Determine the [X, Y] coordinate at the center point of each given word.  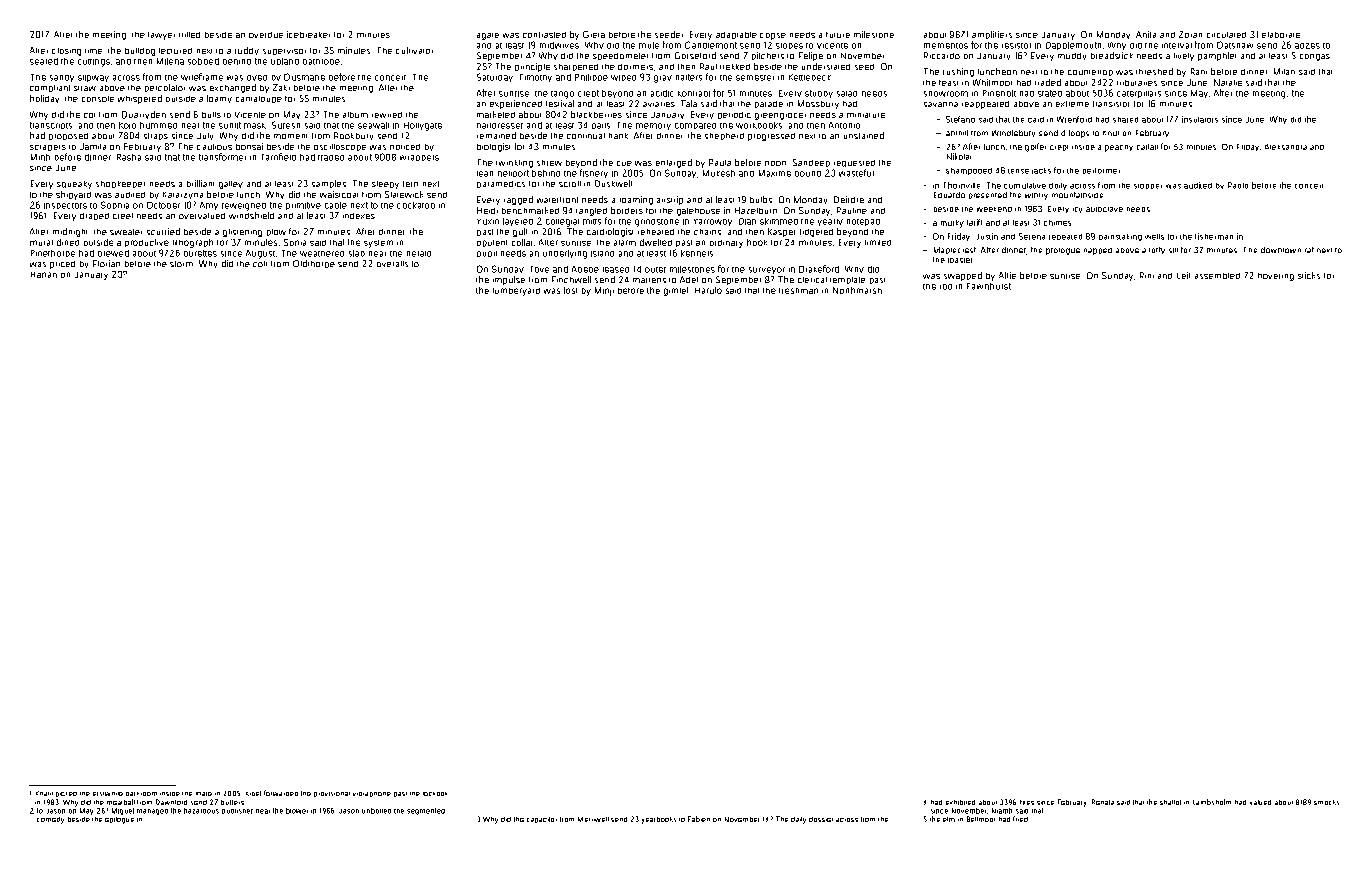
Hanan [44, 275]
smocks [1326, 802]
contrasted [544, 35]
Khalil [44, 793]
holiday [44, 99]
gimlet [676, 291]
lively [1184, 57]
